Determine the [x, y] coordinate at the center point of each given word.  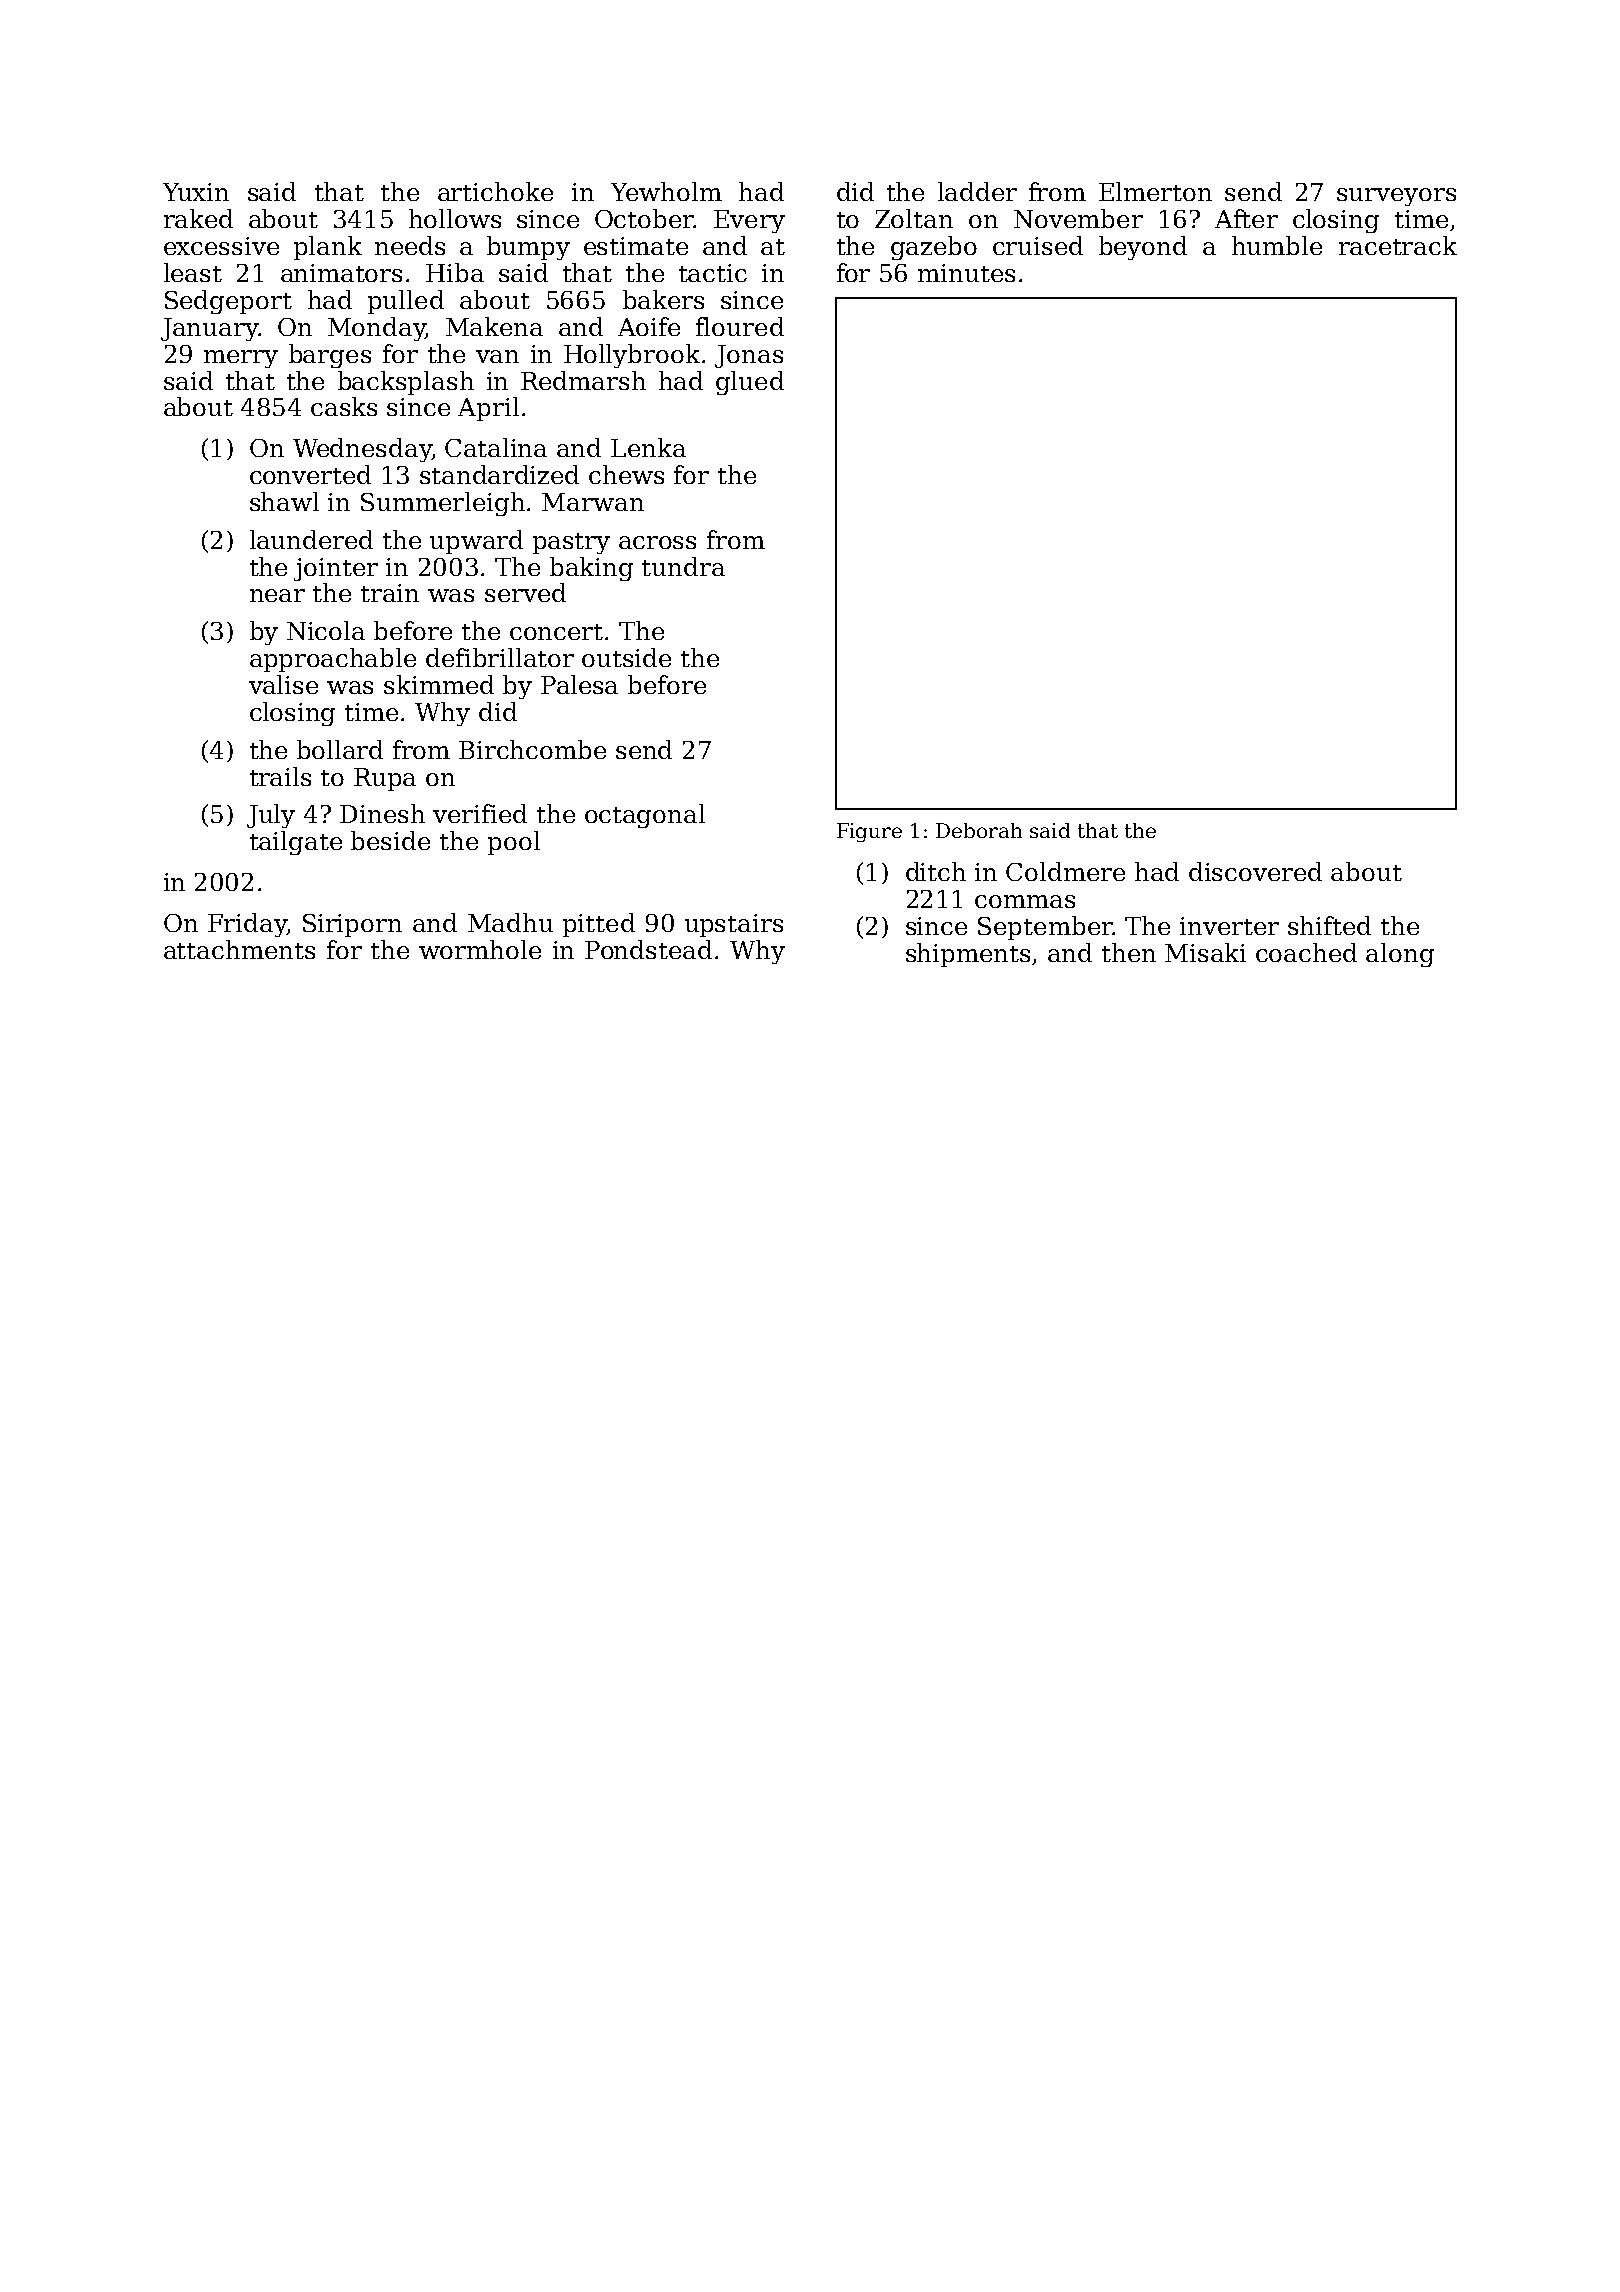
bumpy [528, 248]
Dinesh [382, 813]
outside [626, 657]
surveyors [1396, 197]
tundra [683, 566]
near [277, 595]
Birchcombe [532, 749]
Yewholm [666, 191]
